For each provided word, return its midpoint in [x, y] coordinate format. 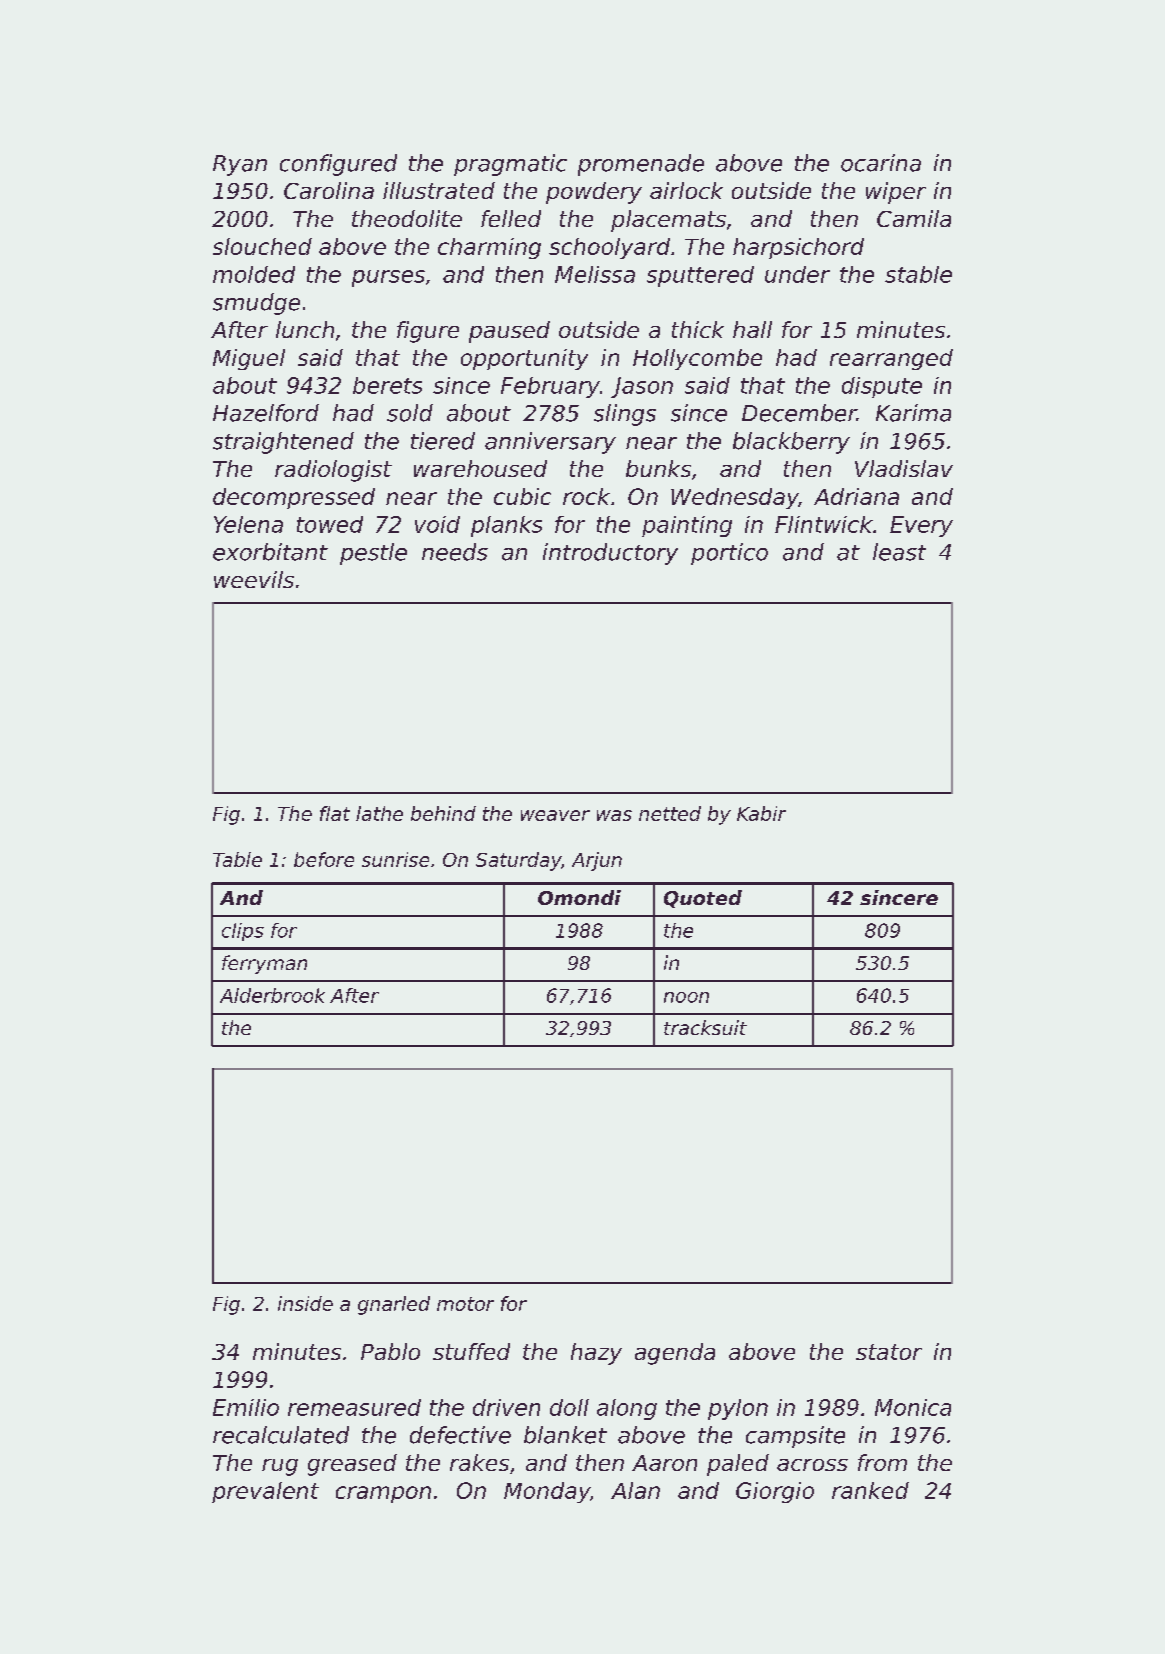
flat [335, 813]
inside [305, 1303]
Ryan [240, 165]
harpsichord [798, 248]
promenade [641, 165]
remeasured [354, 1407]
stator [889, 1352]
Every [921, 526]
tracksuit [705, 1027]
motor [465, 1304]
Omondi [579, 897]
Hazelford [266, 413]
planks [506, 526]
